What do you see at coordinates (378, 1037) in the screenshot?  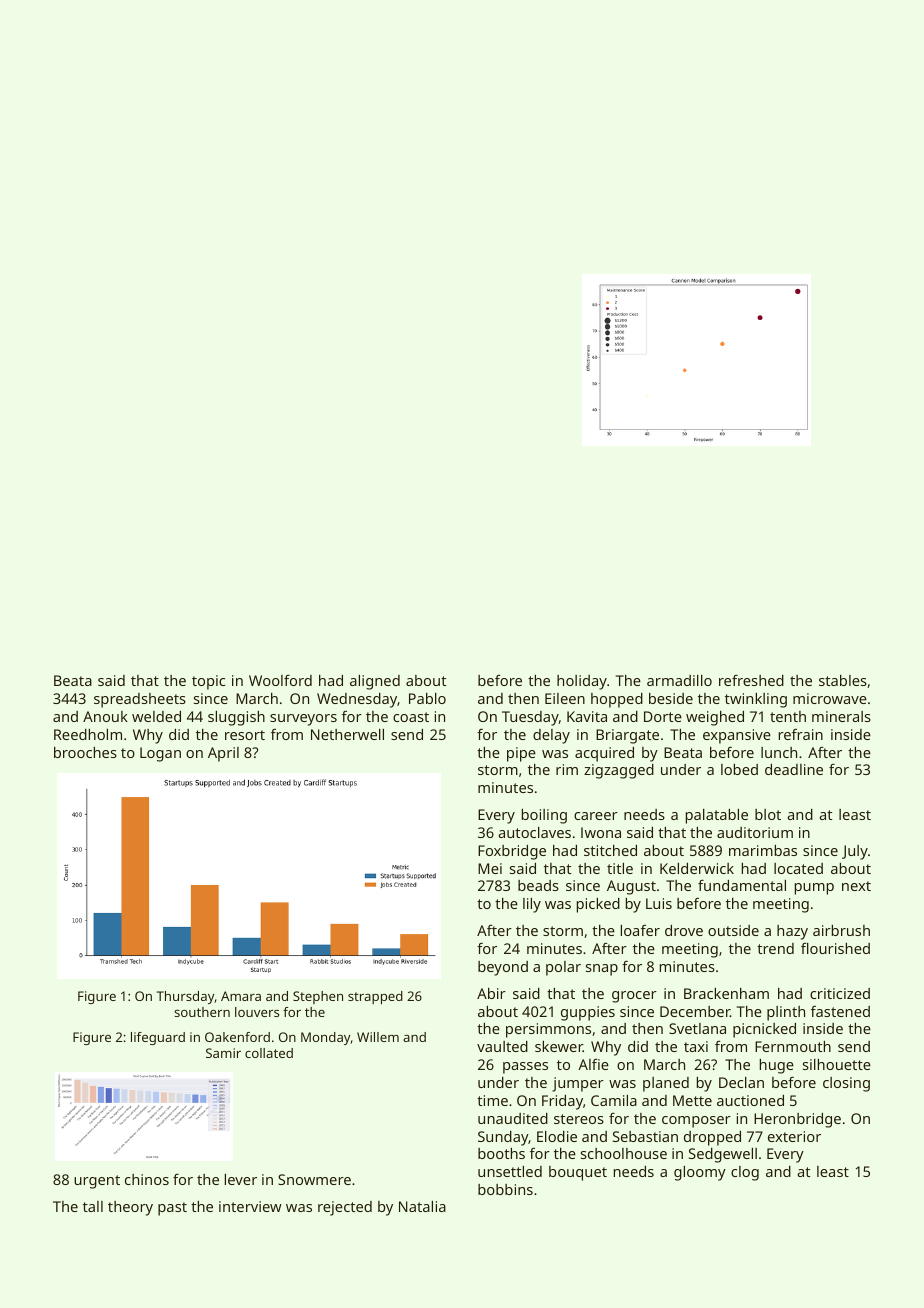 I see `Willem` at bounding box center [378, 1037].
